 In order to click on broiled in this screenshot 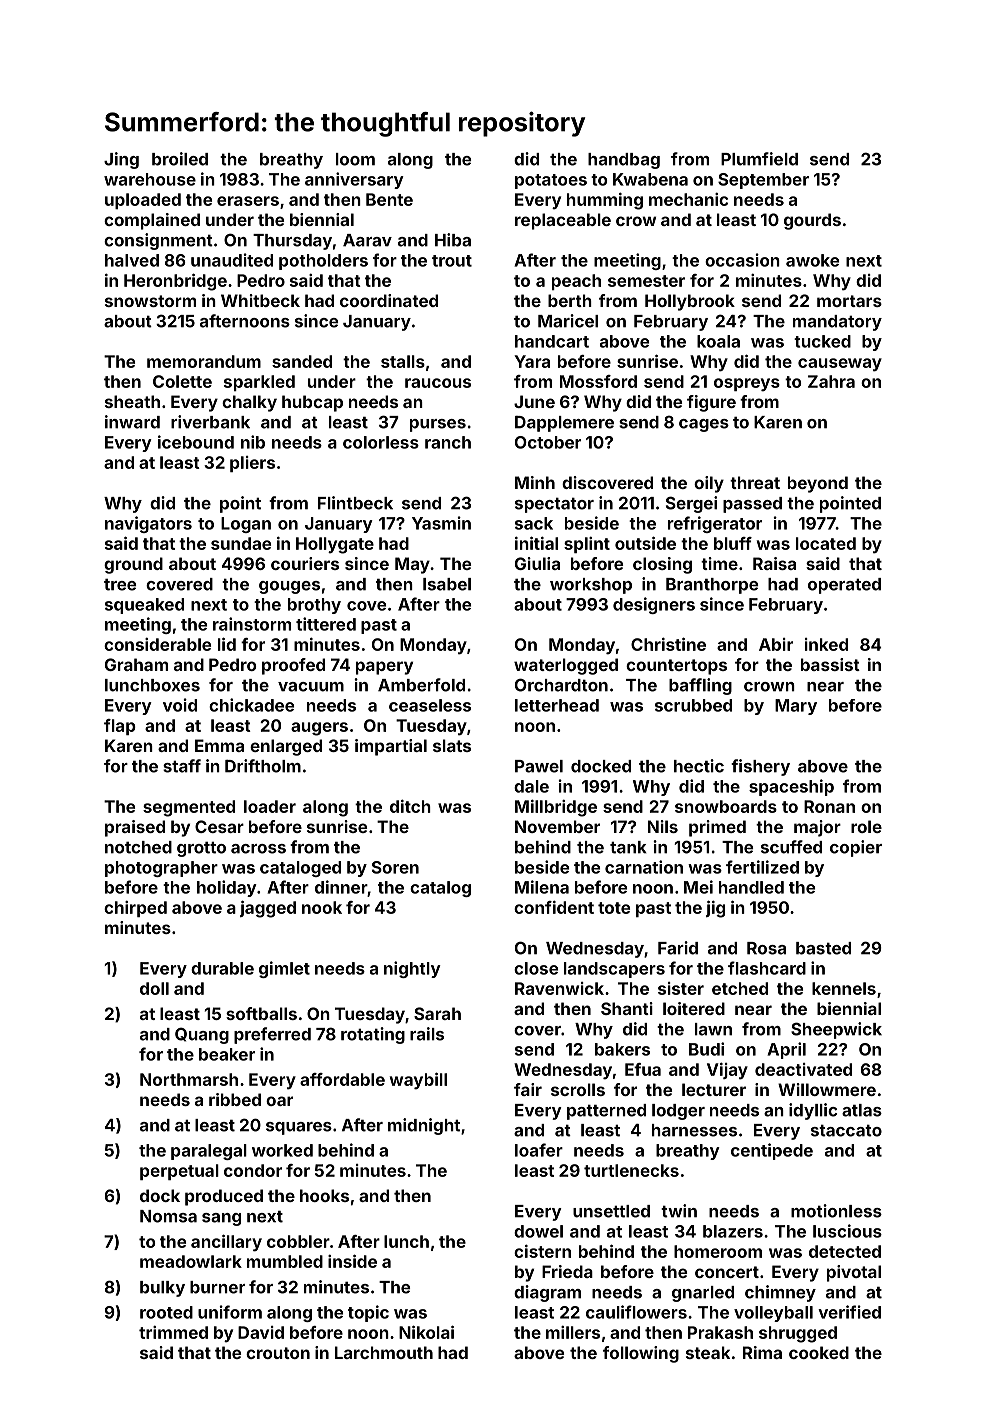, I will do `click(180, 159)`.
